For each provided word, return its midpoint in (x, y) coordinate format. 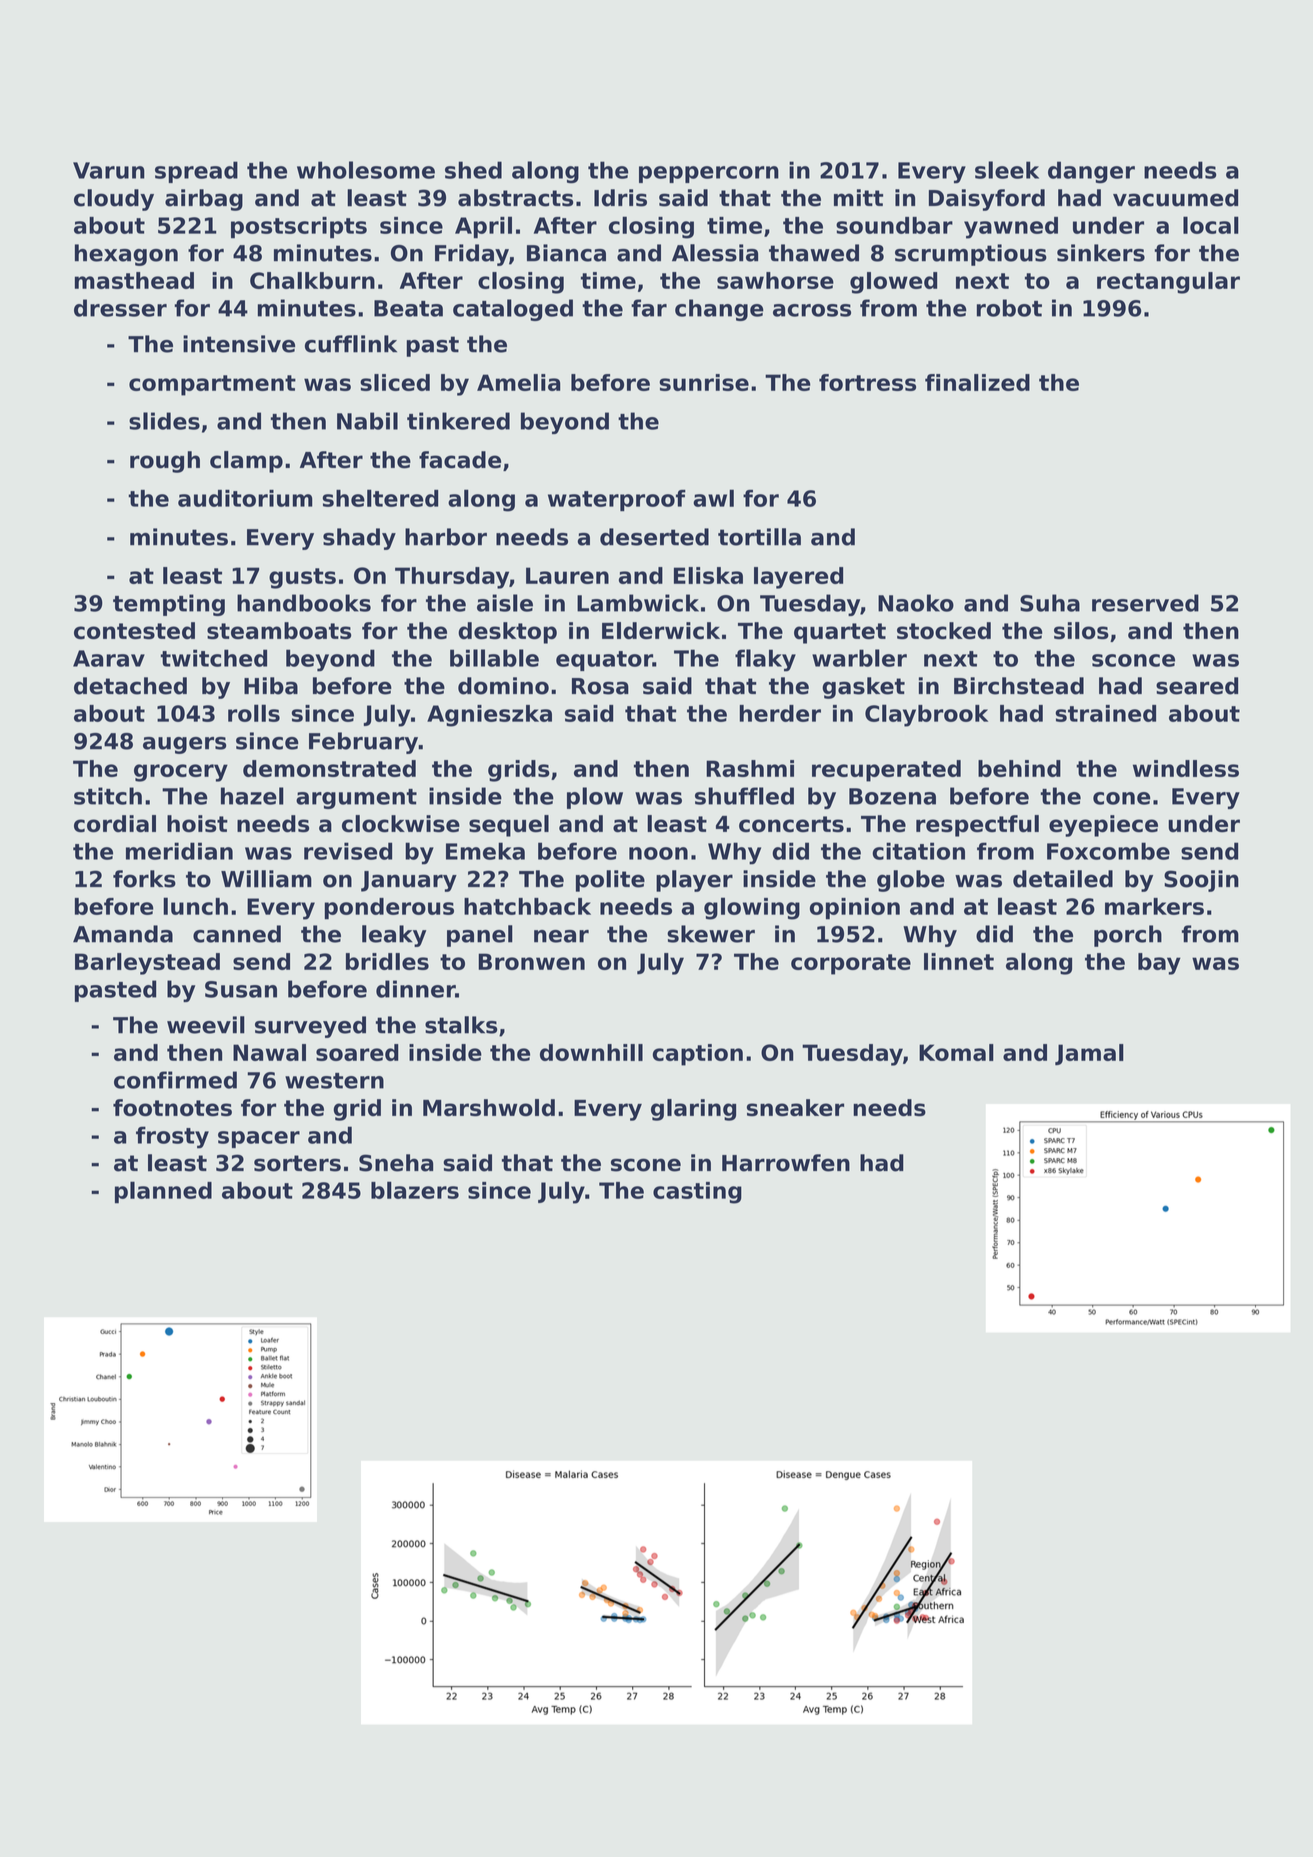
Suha (1050, 603)
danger (1091, 172)
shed (473, 170)
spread (196, 172)
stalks (461, 1025)
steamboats (279, 631)
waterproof (617, 500)
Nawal (269, 1052)
